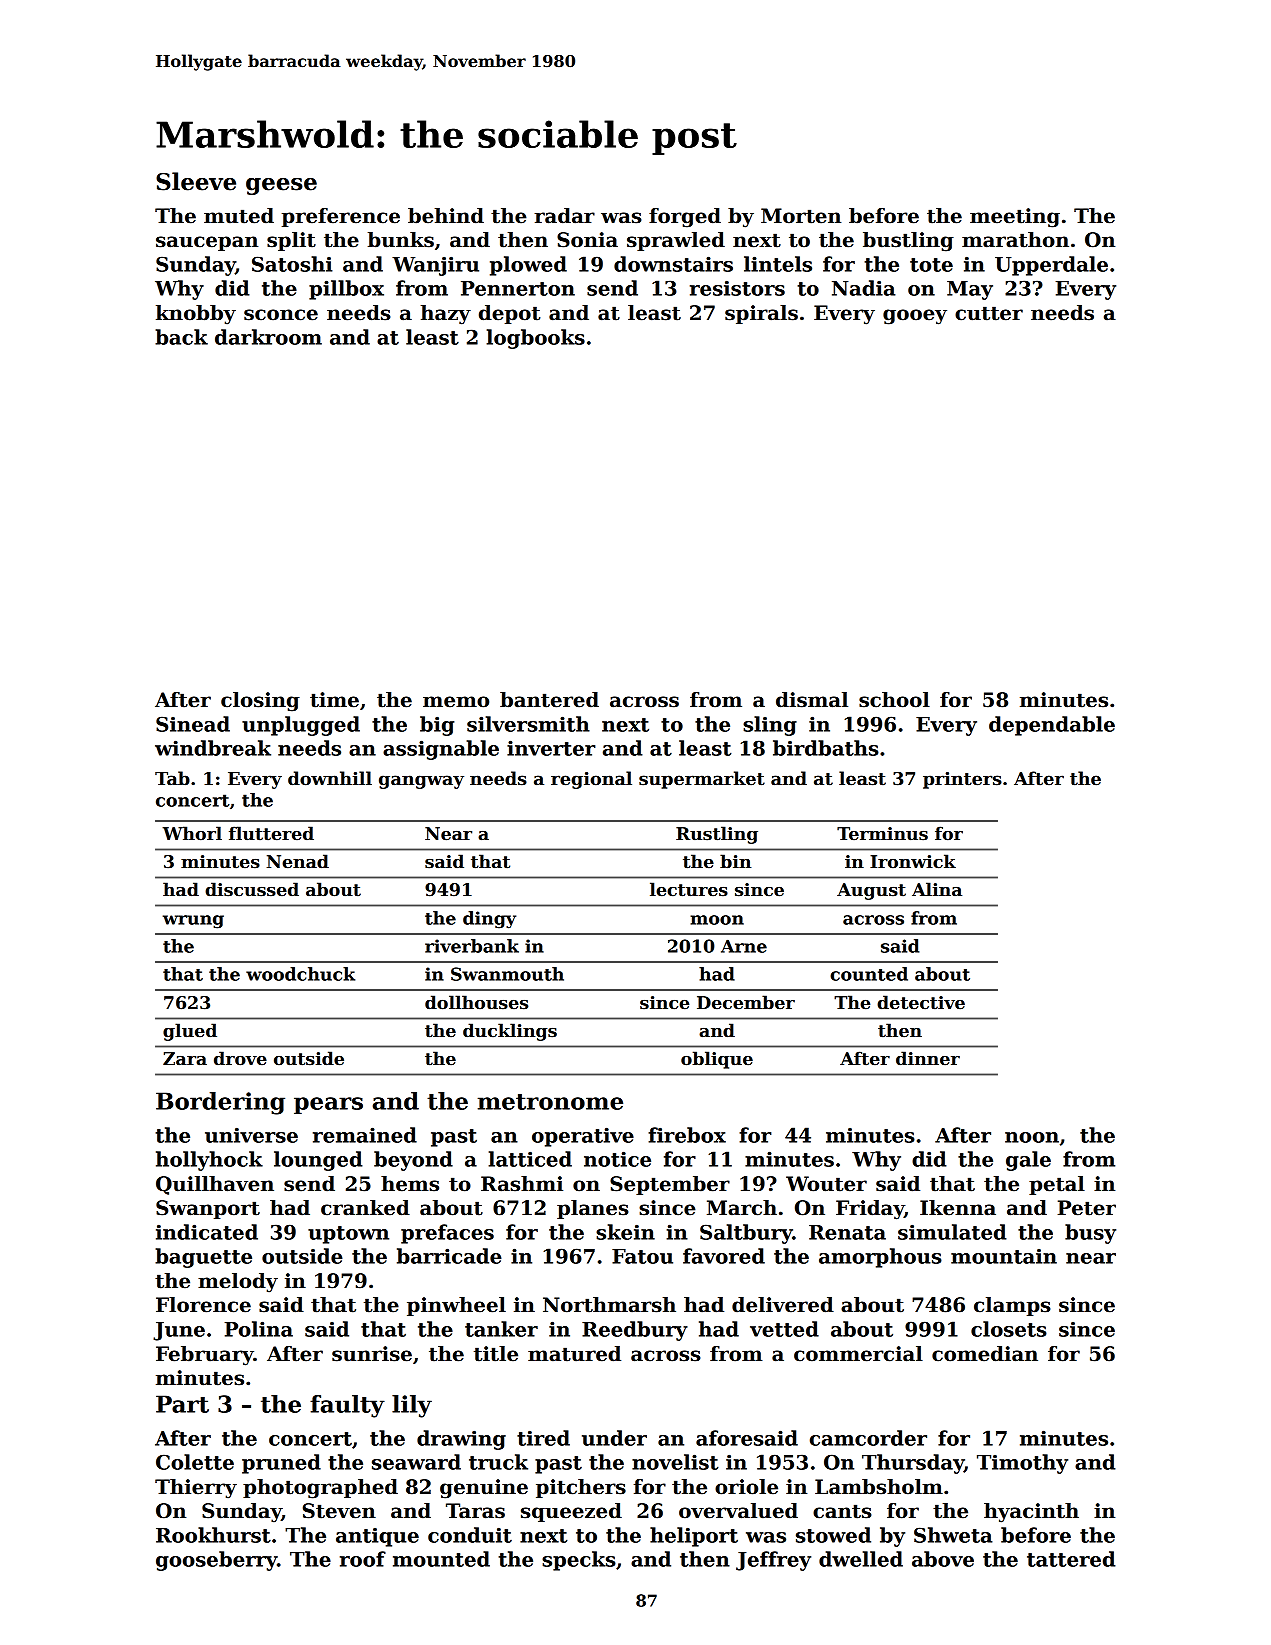 This screenshot has height=1645, width=1271. Describe the element at coordinates (801, 216) in the screenshot. I see `Morten` at that location.
